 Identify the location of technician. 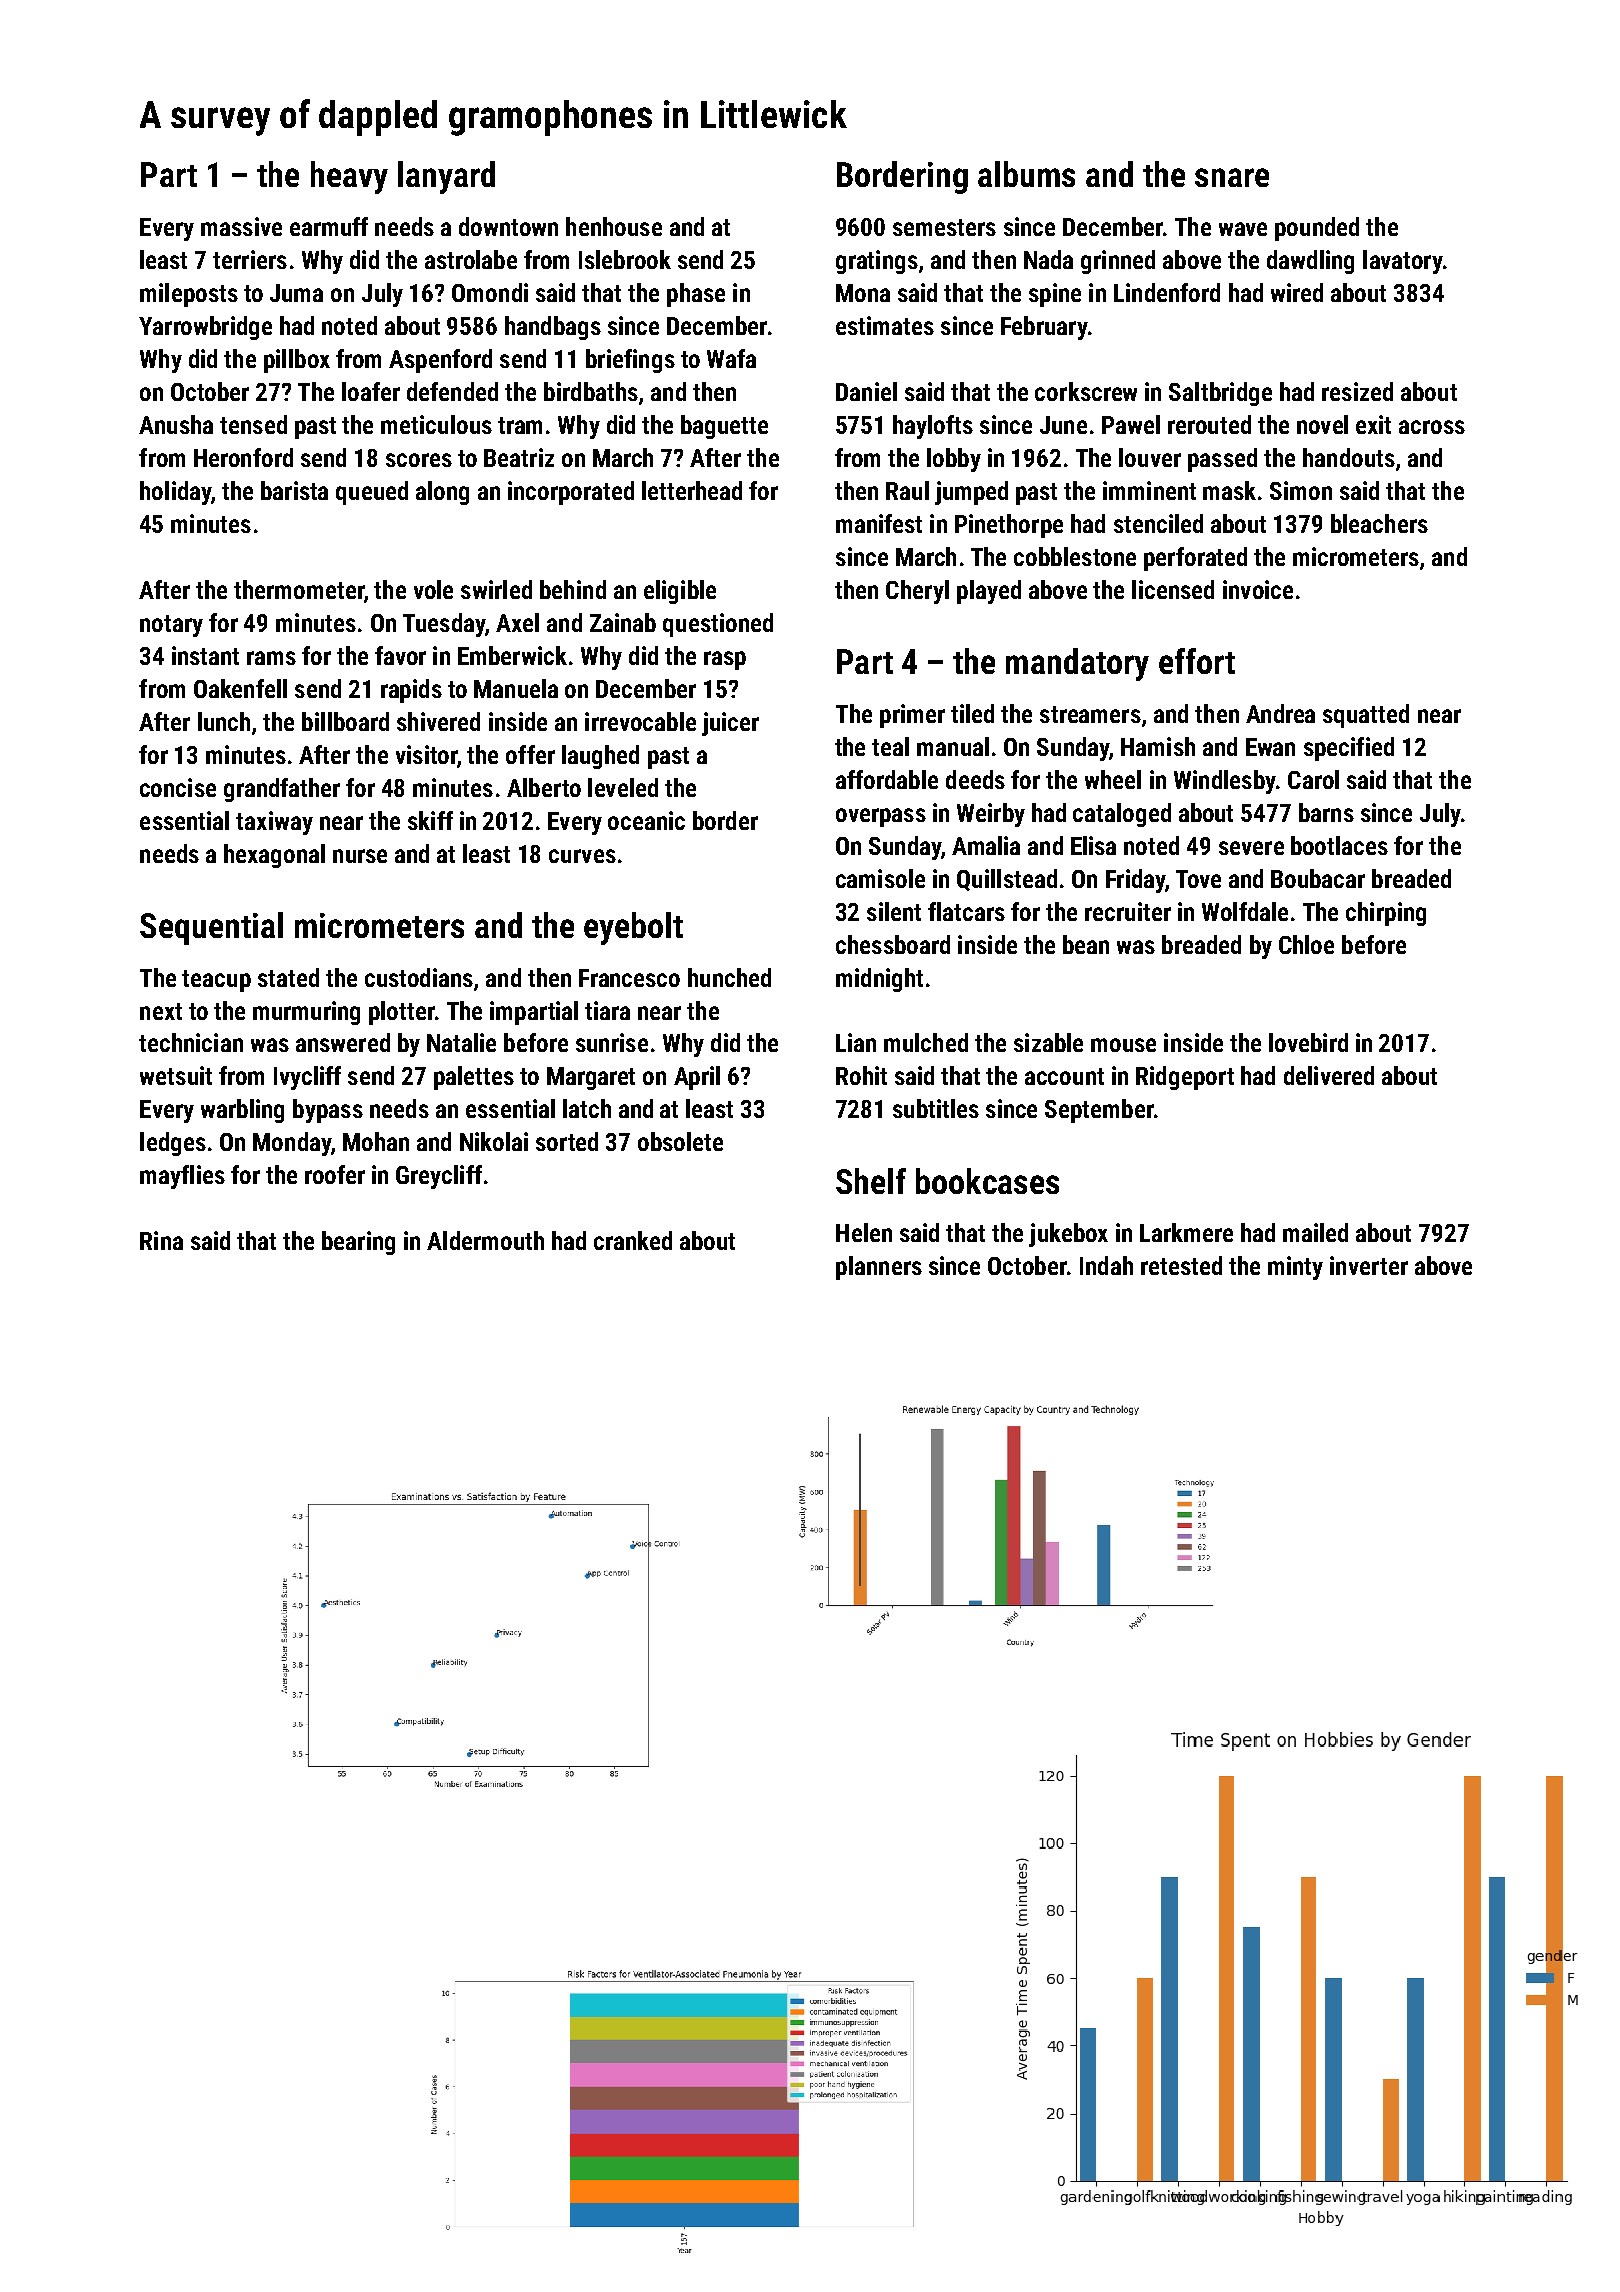
(191, 1042).
